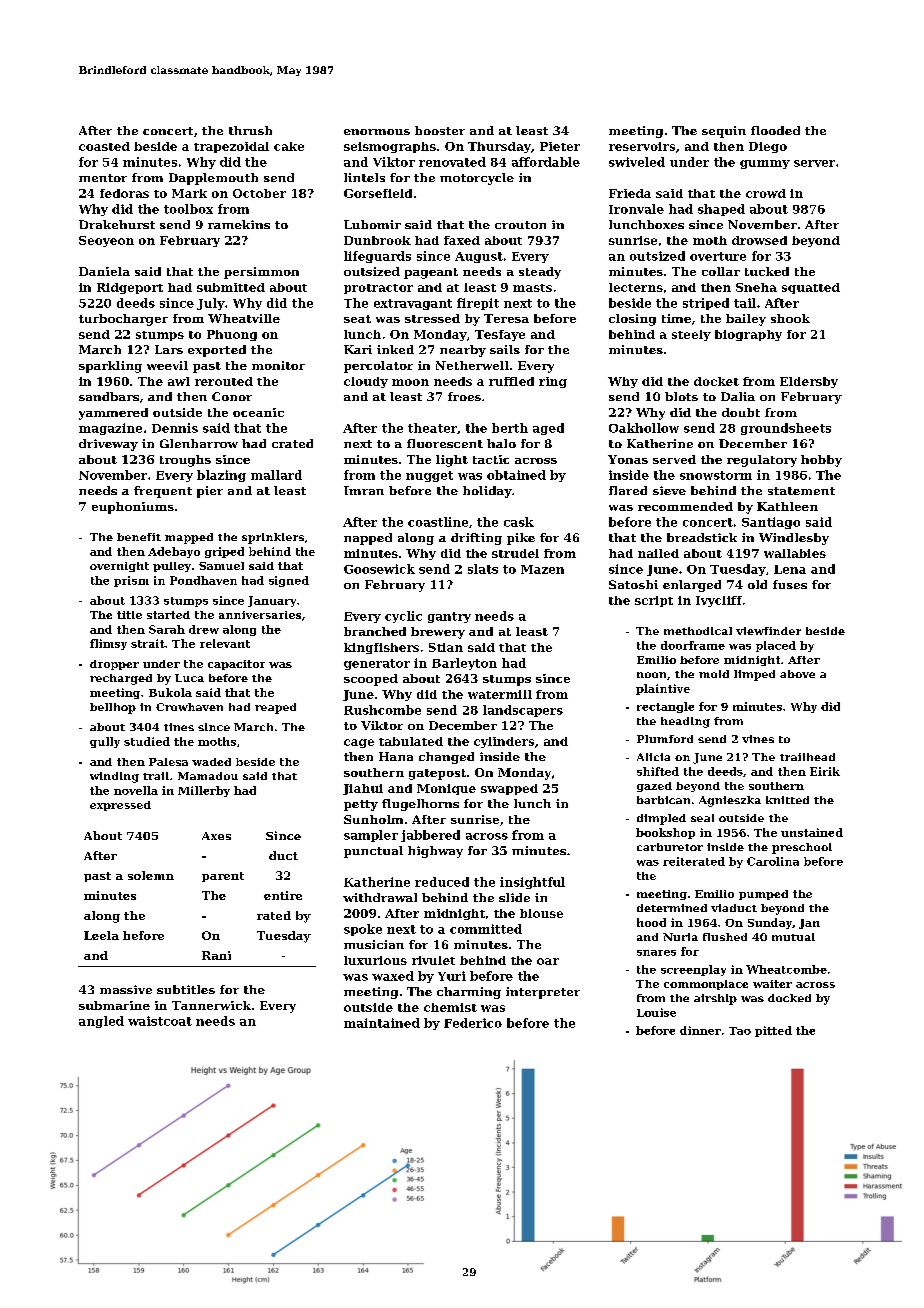 This page has width=924, height=1308. I want to click on monitor, so click(278, 365).
